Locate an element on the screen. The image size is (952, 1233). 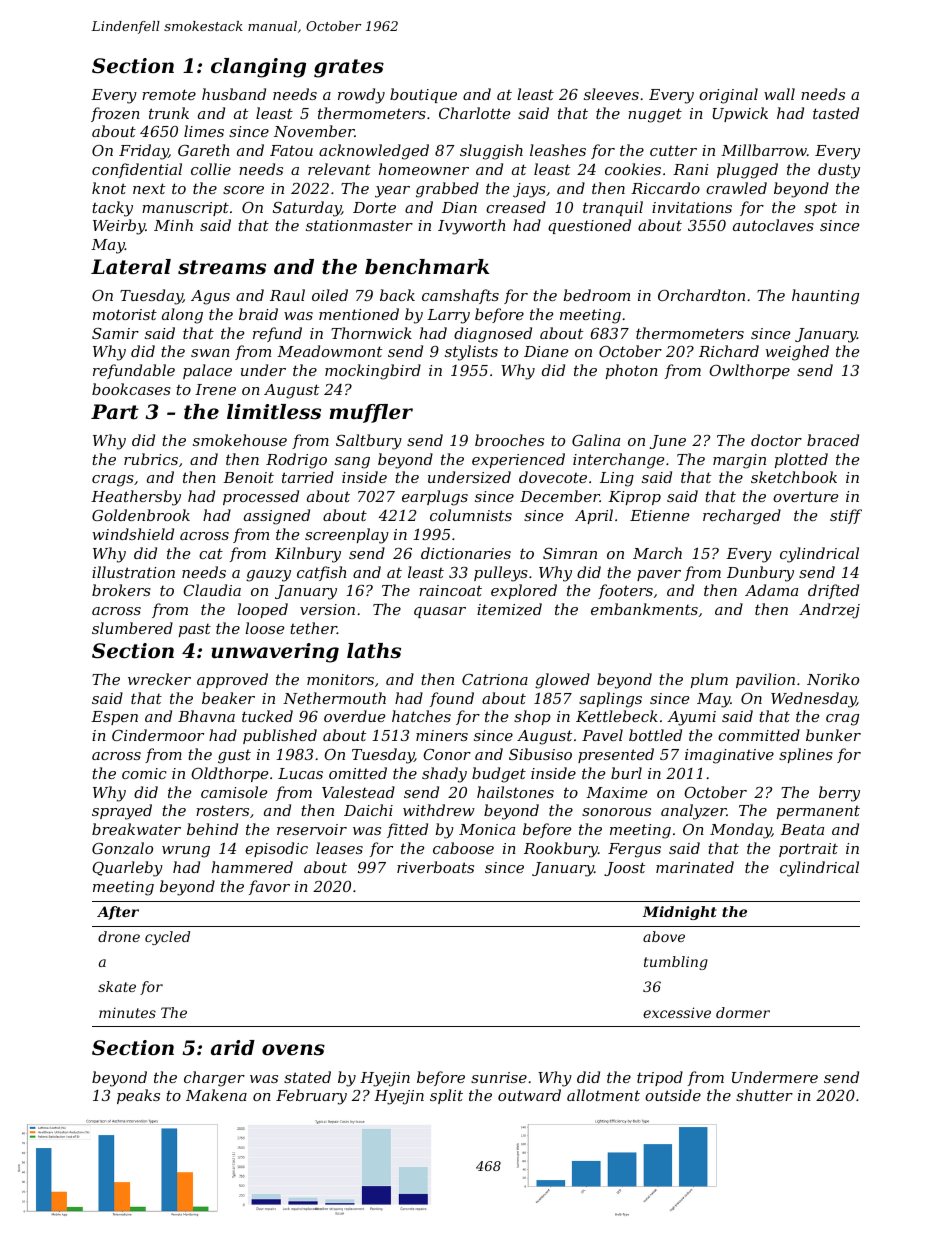
muffler is located at coordinates (371, 413).
